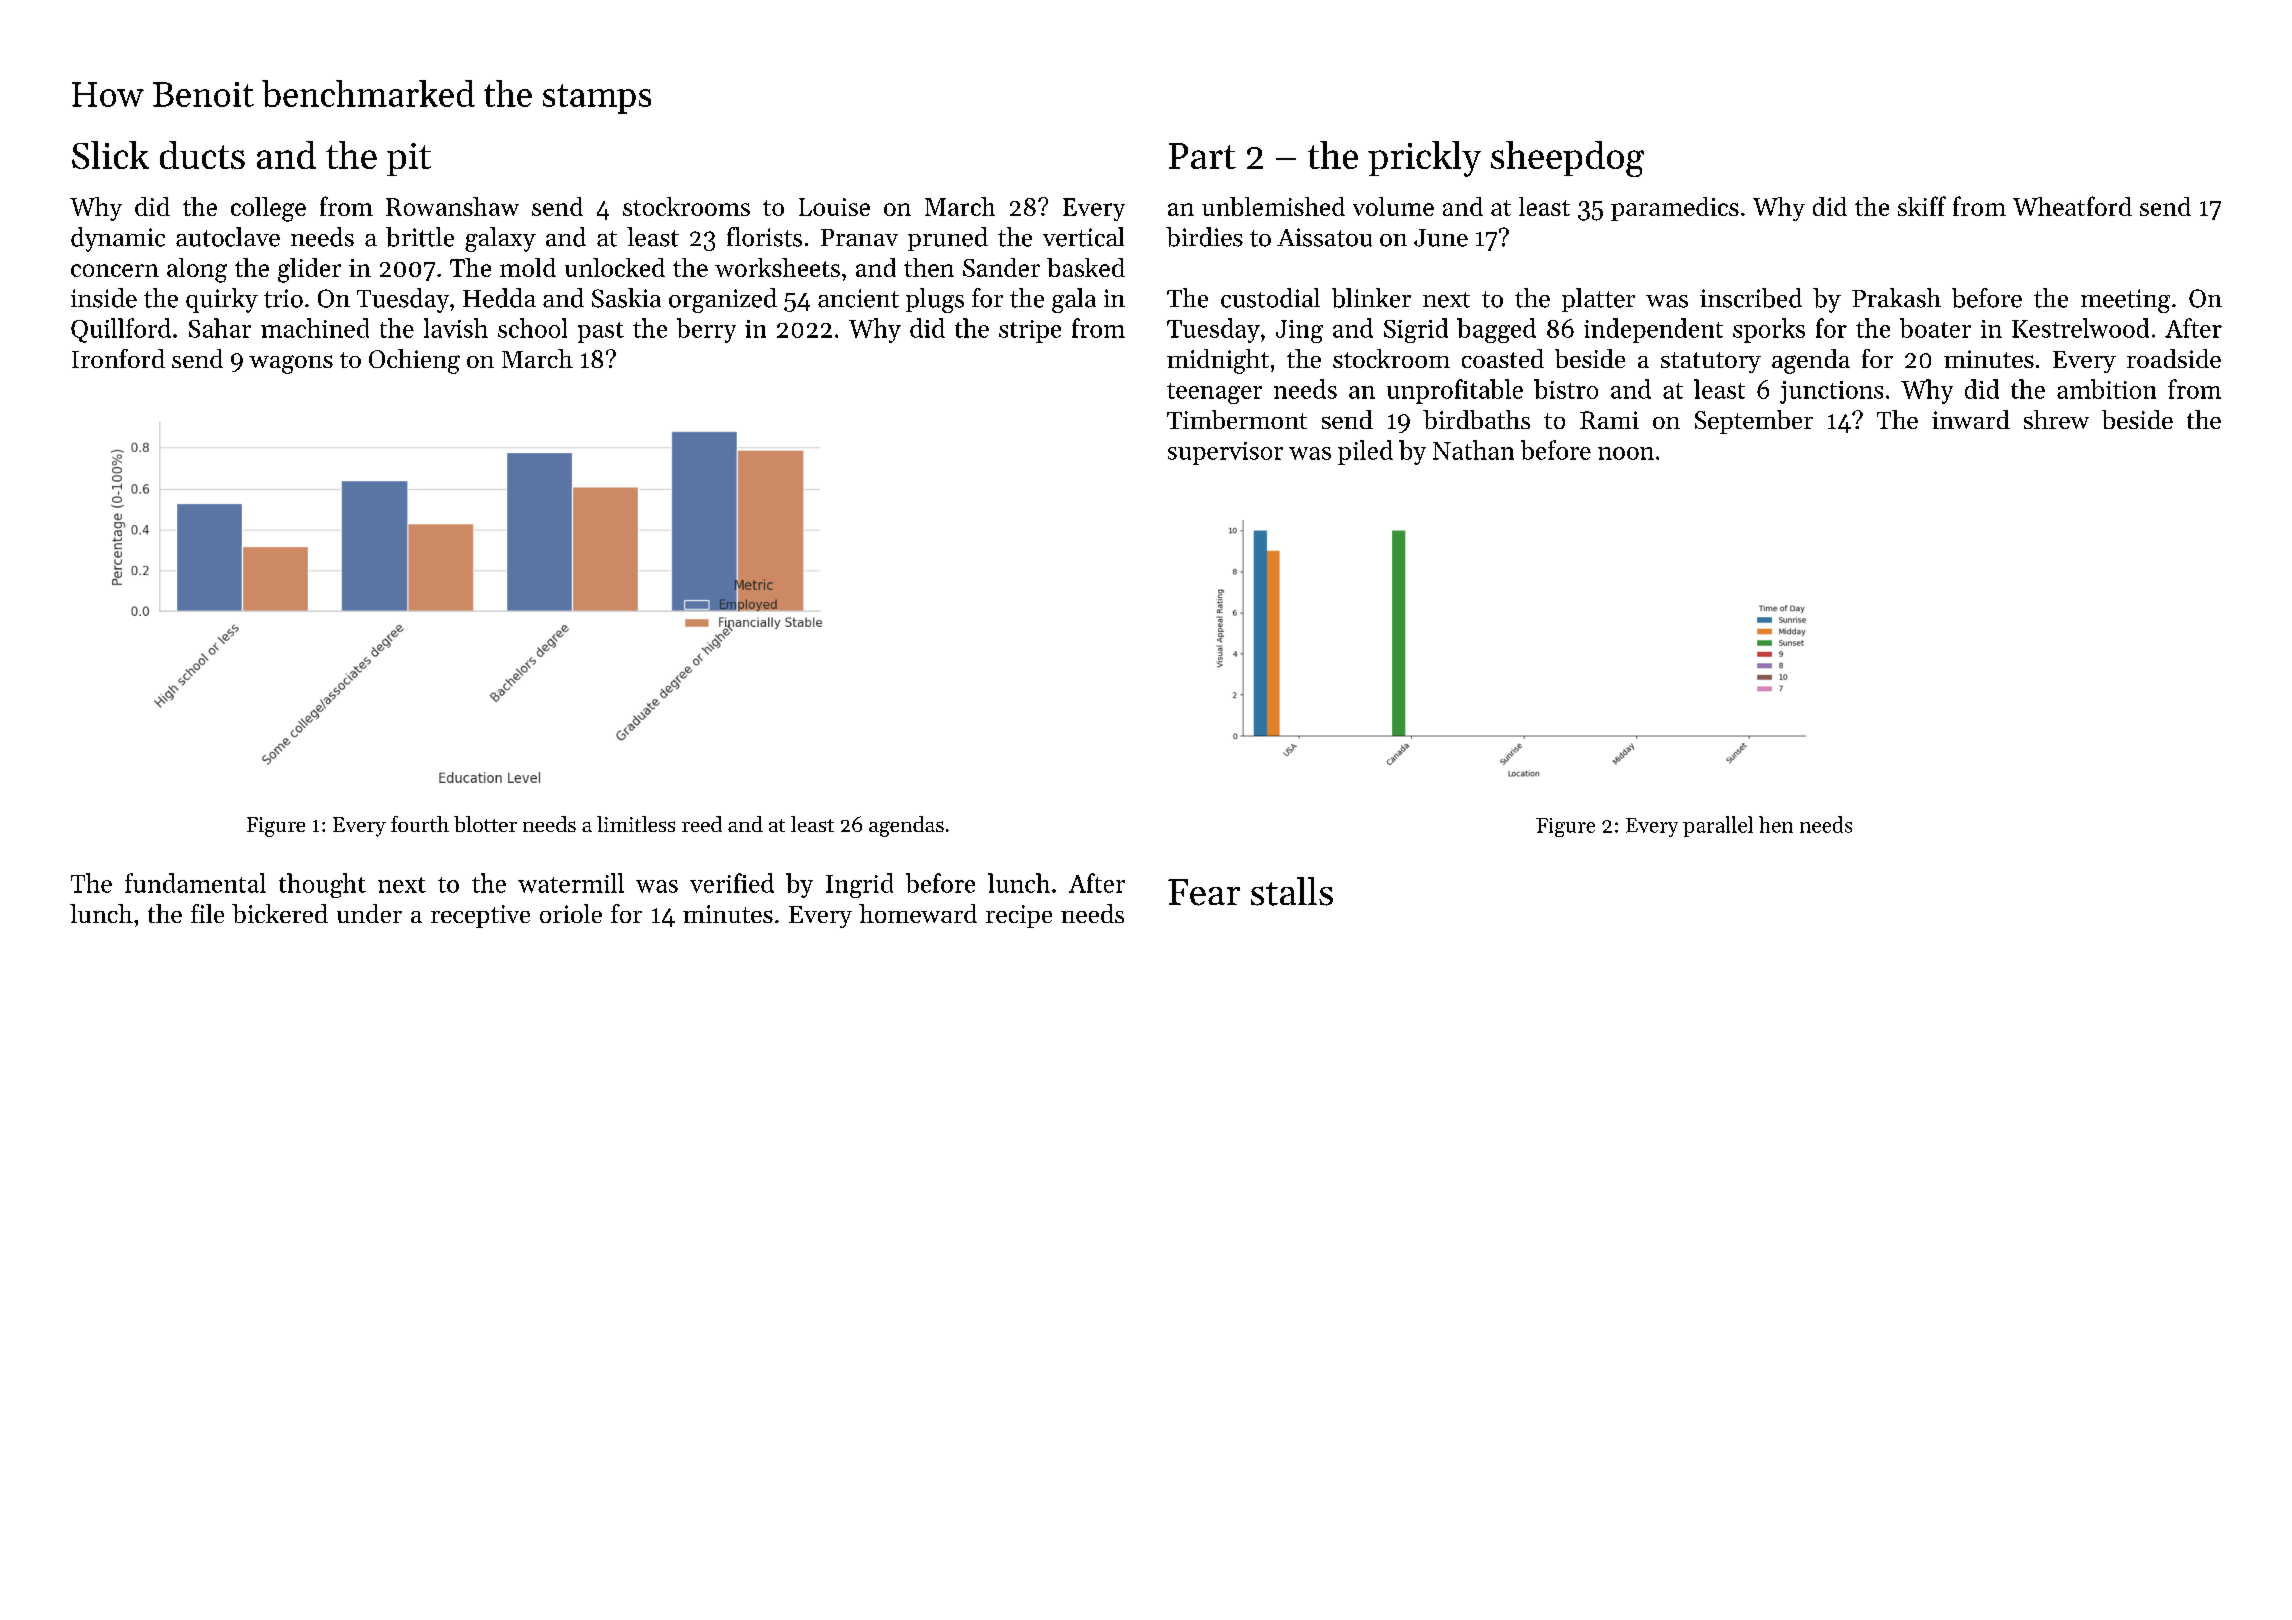  What do you see at coordinates (414, 361) in the page?
I see `Ochieng` at bounding box center [414, 361].
